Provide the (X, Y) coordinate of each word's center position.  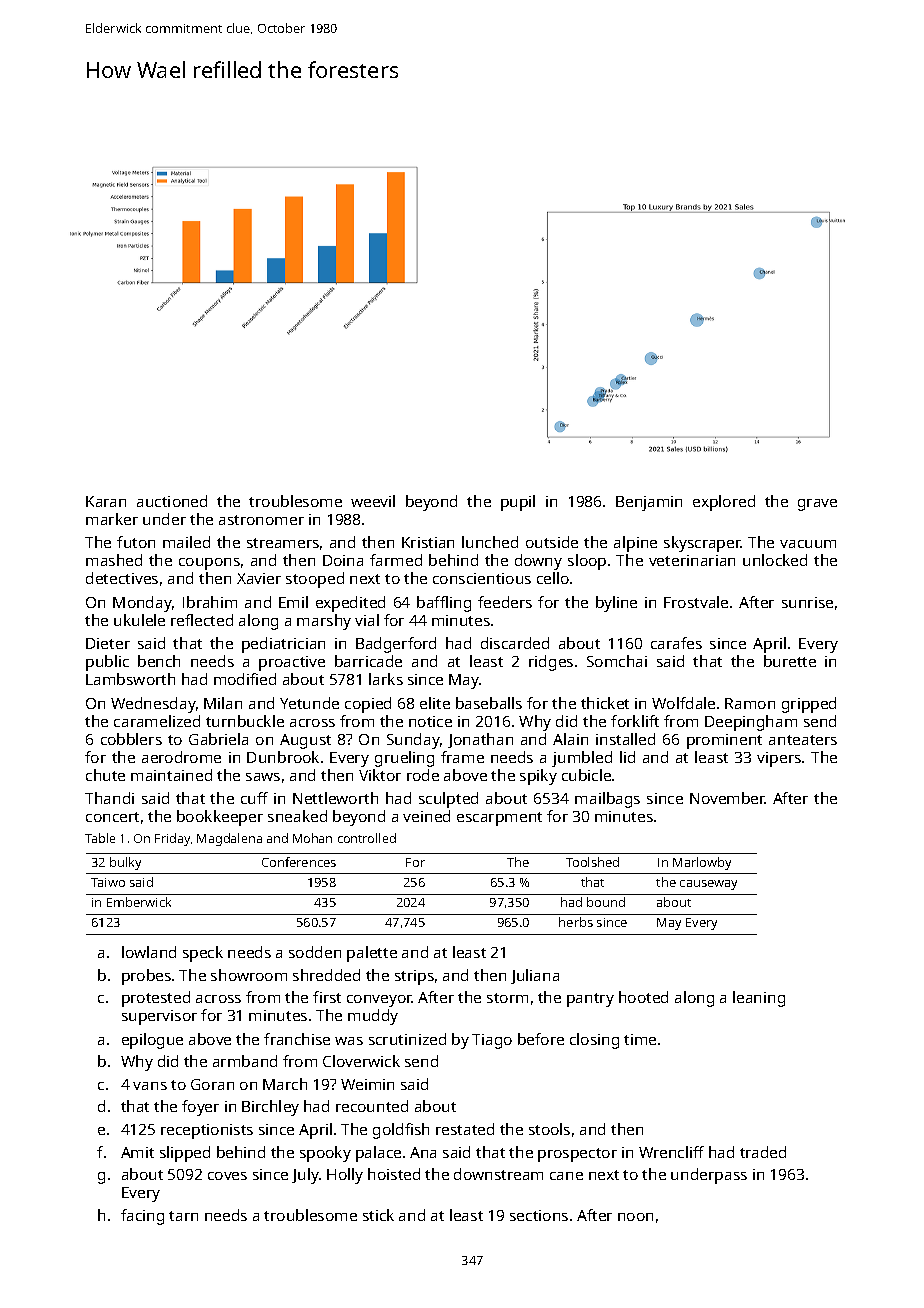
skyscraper (702, 544)
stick (378, 1215)
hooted (643, 997)
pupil (518, 503)
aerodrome (181, 757)
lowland (149, 952)
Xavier (259, 578)
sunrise (807, 602)
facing (142, 1217)
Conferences (299, 862)
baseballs (489, 703)
